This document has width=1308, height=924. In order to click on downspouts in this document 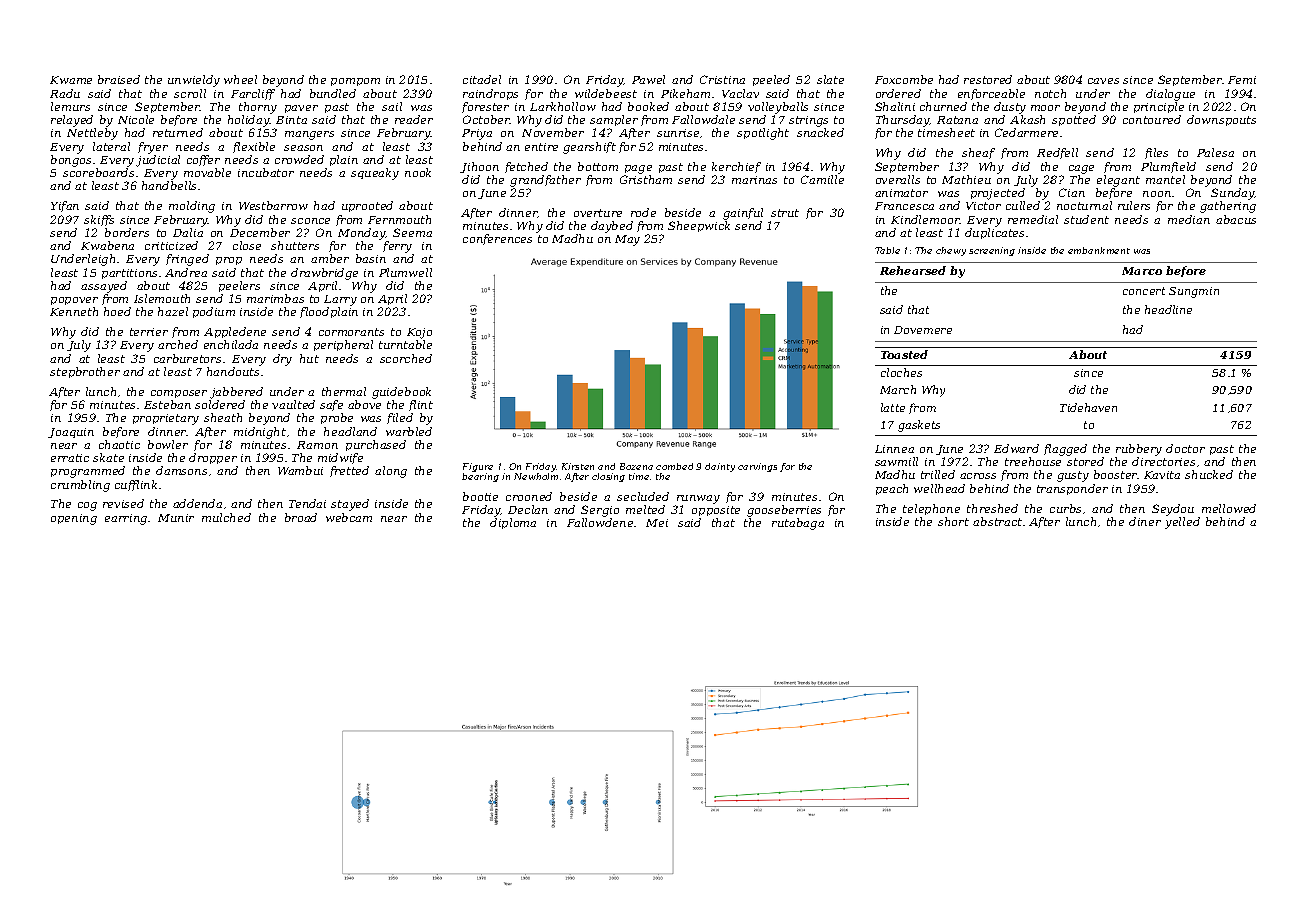, I will do `click(1221, 120)`.
